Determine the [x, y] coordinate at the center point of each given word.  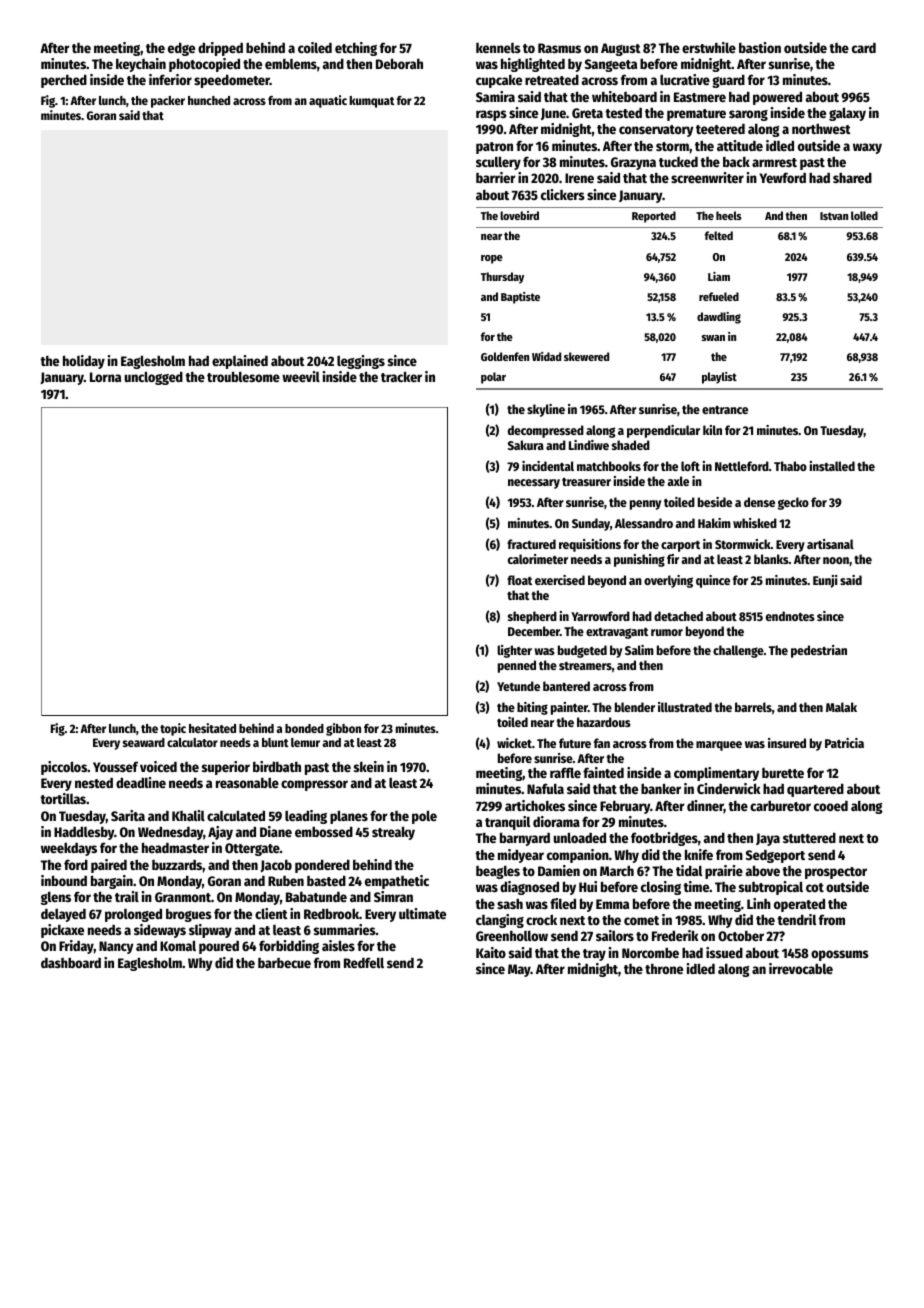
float [519, 580]
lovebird [519, 215]
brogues [189, 915]
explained [240, 362]
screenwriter [707, 177]
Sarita [128, 815]
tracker [401, 376]
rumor [667, 632]
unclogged [154, 378]
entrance [725, 409]
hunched [209, 100]
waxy [867, 148]
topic [173, 729]
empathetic [397, 882]
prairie [724, 872]
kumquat [372, 102]
